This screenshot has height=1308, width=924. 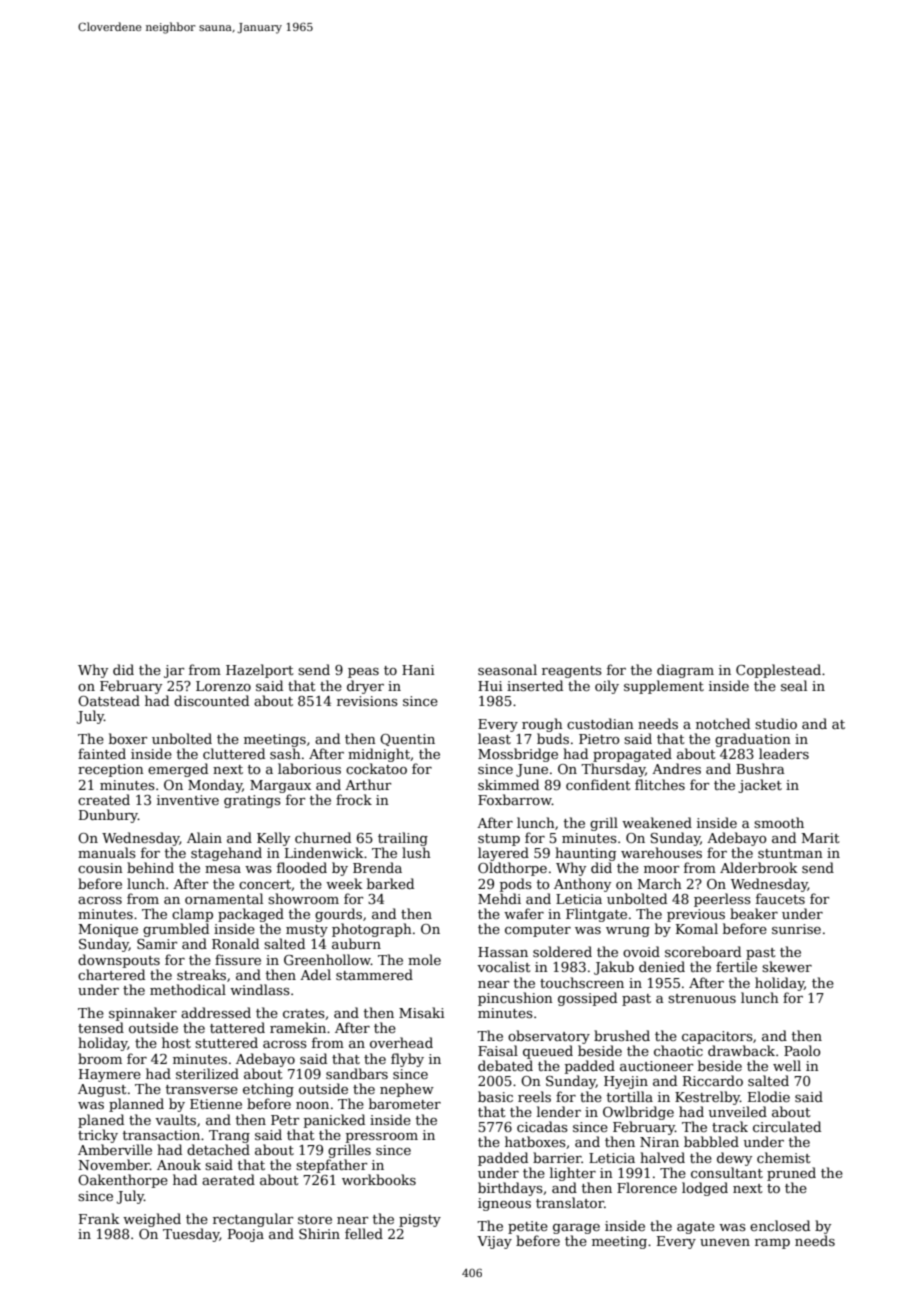 I want to click on barked, so click(x=390, y=883).
